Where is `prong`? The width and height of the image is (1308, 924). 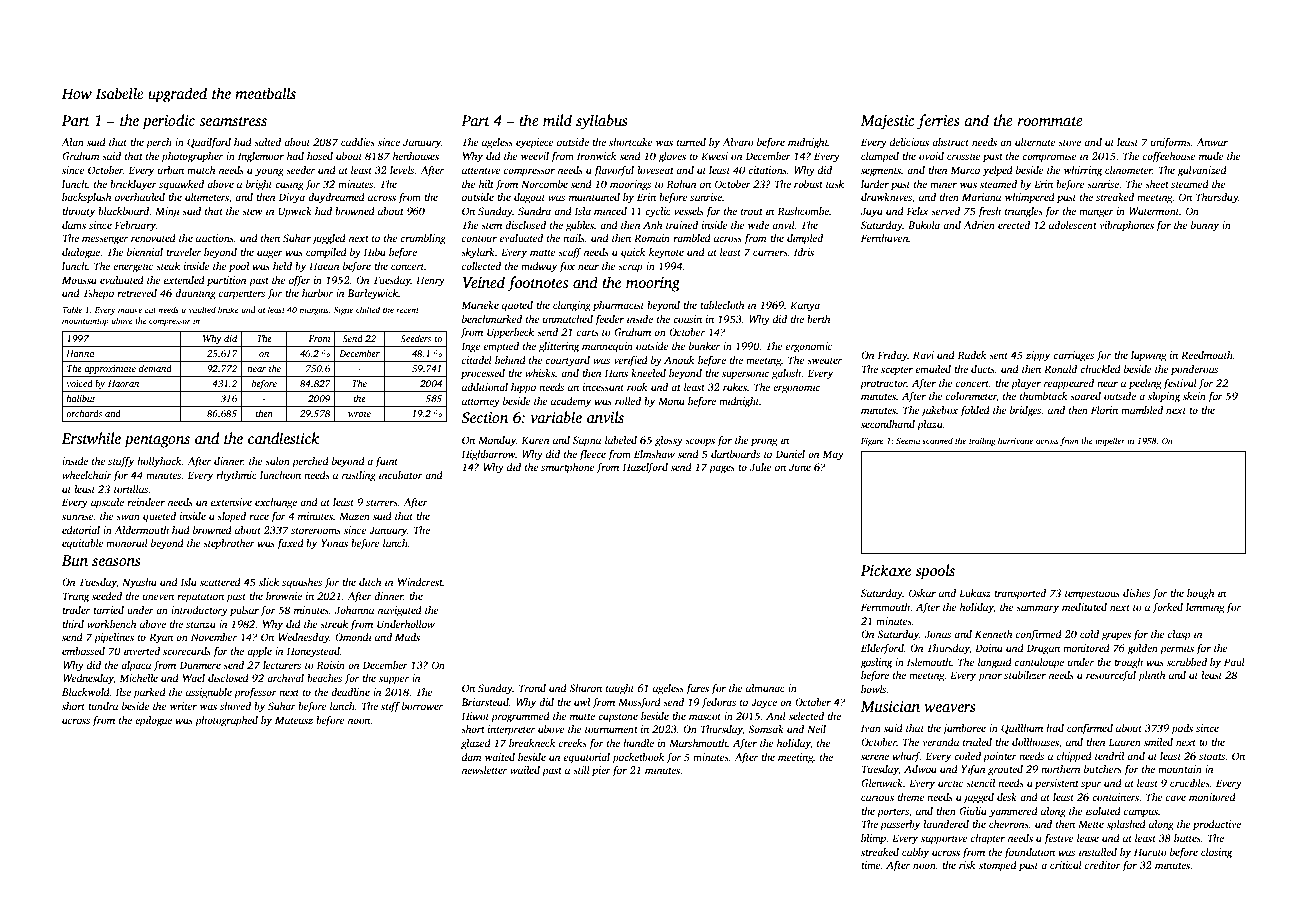 prong is located at coordinates (764, 442).
